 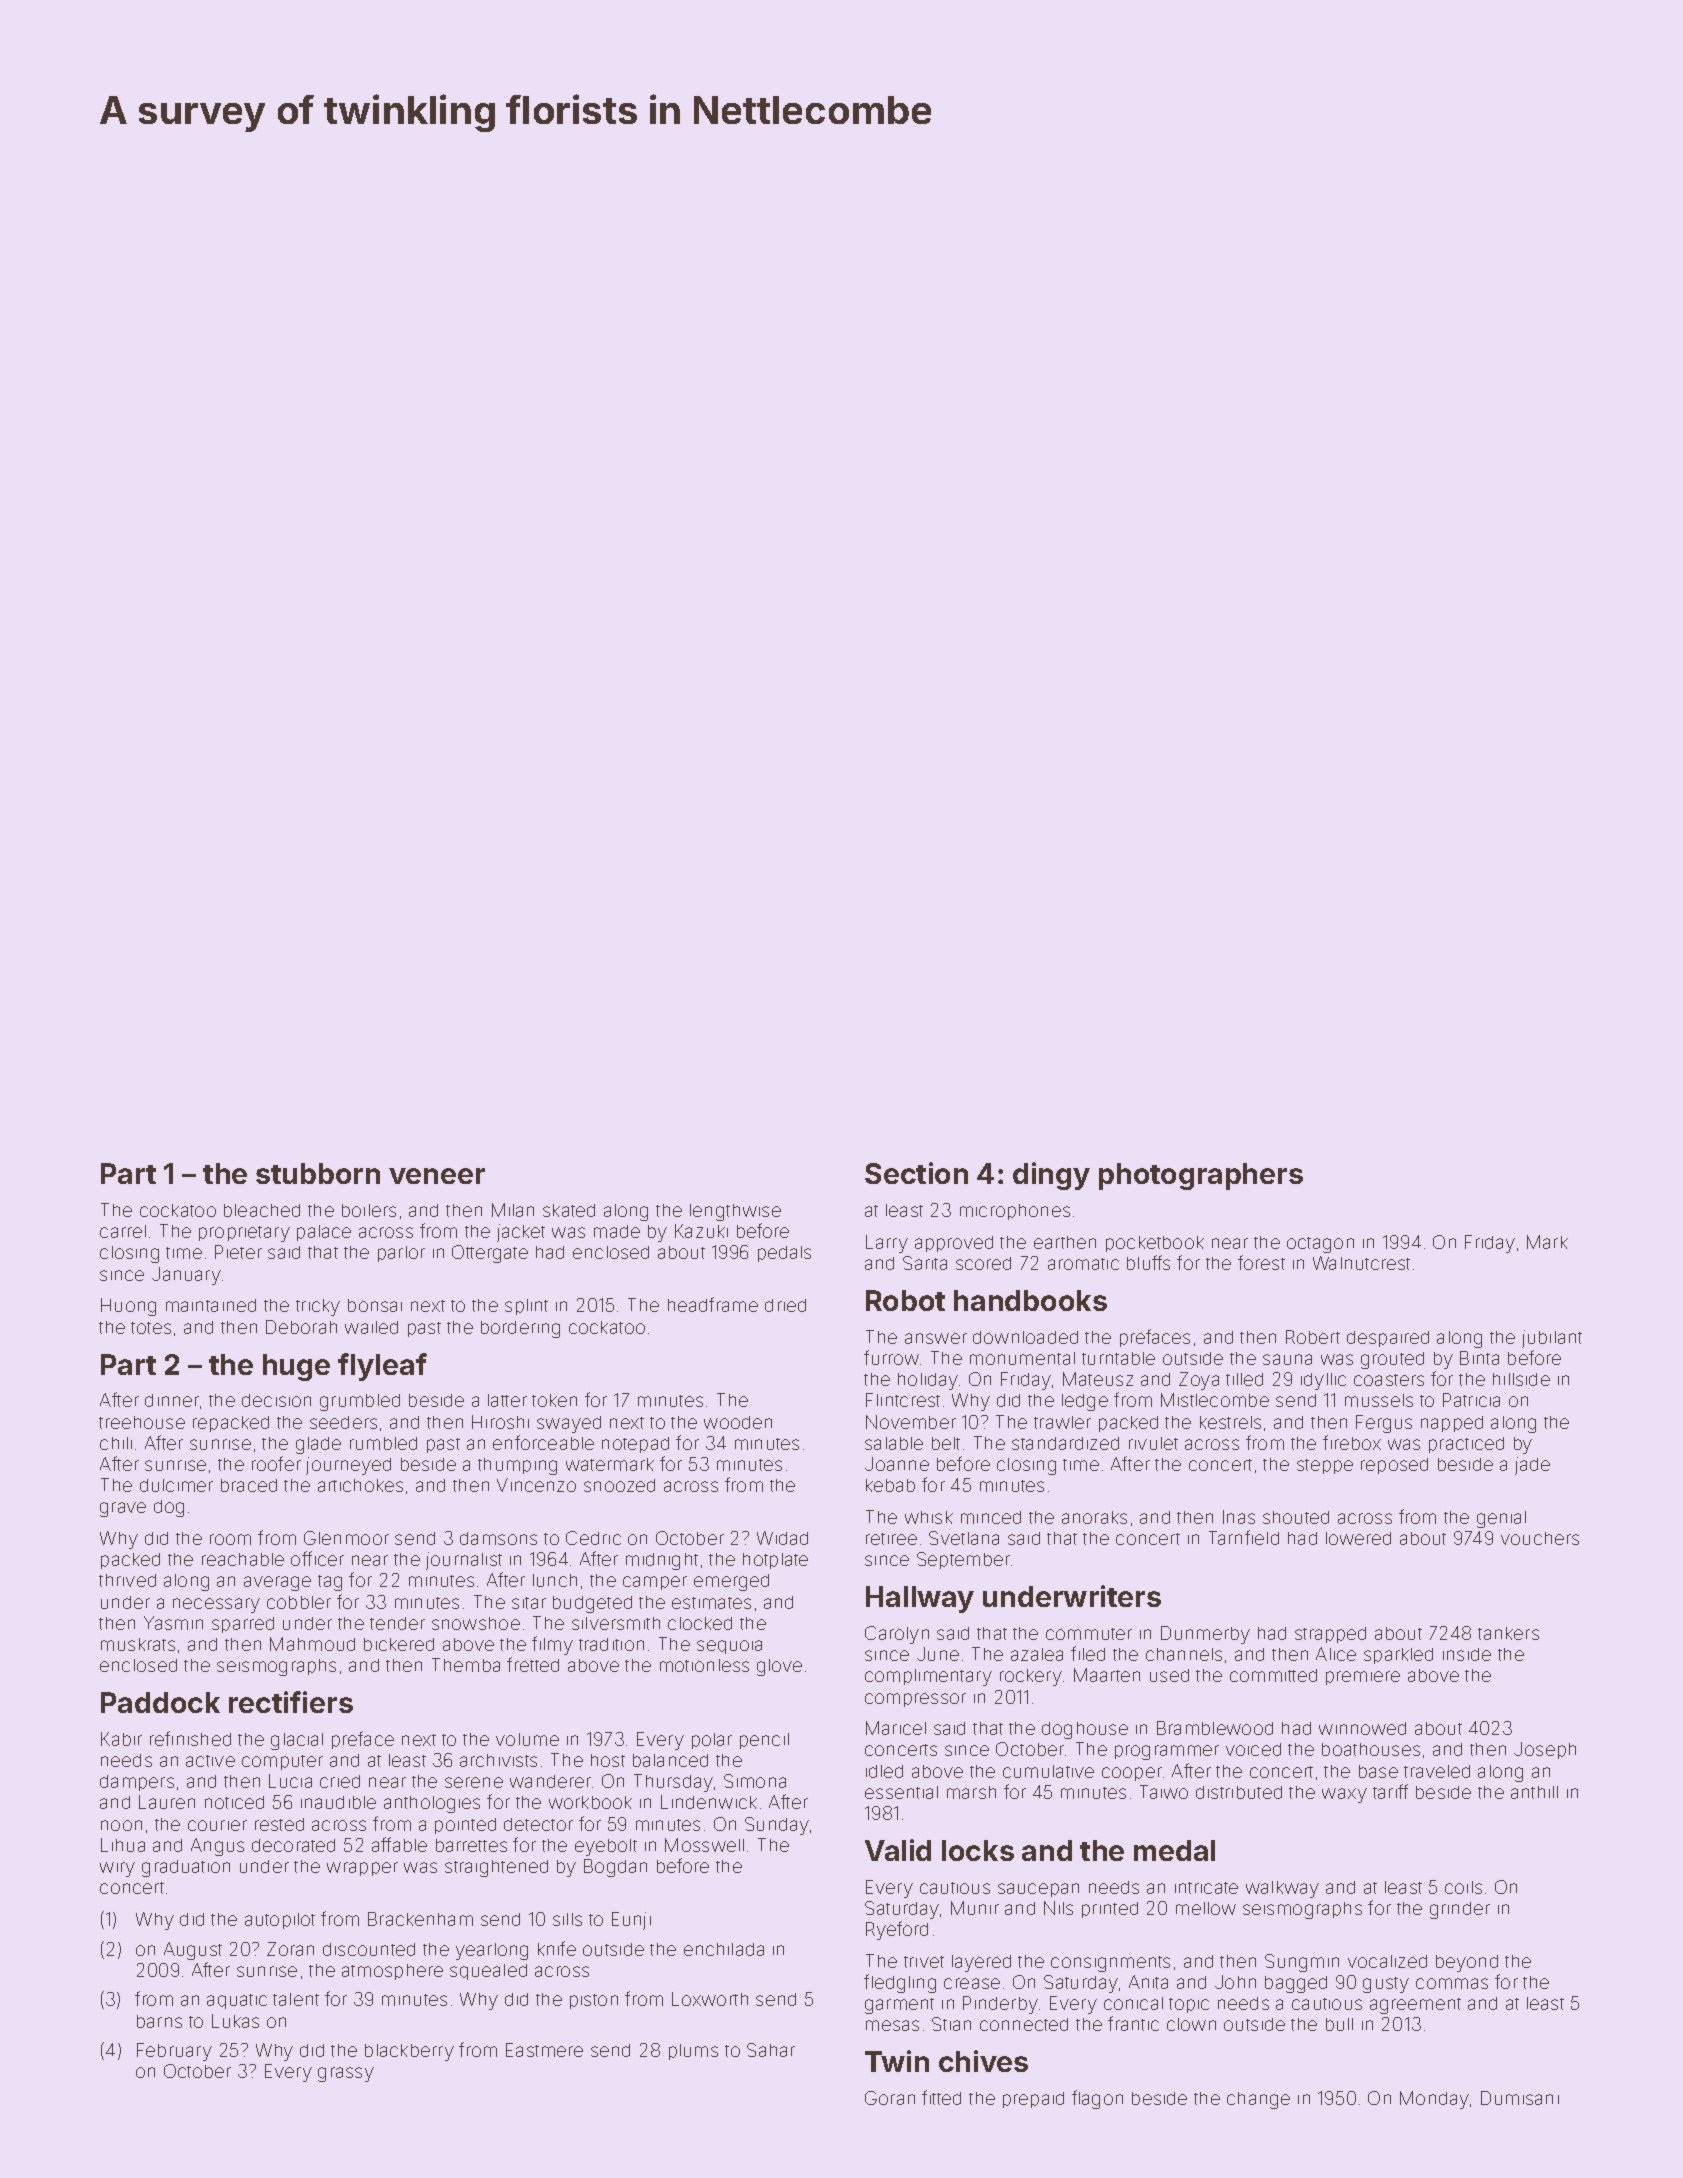 What do you see at coordinates (890, 2098) in the screenshot?
I see `Goran` at bounding box center [890, 2098].
